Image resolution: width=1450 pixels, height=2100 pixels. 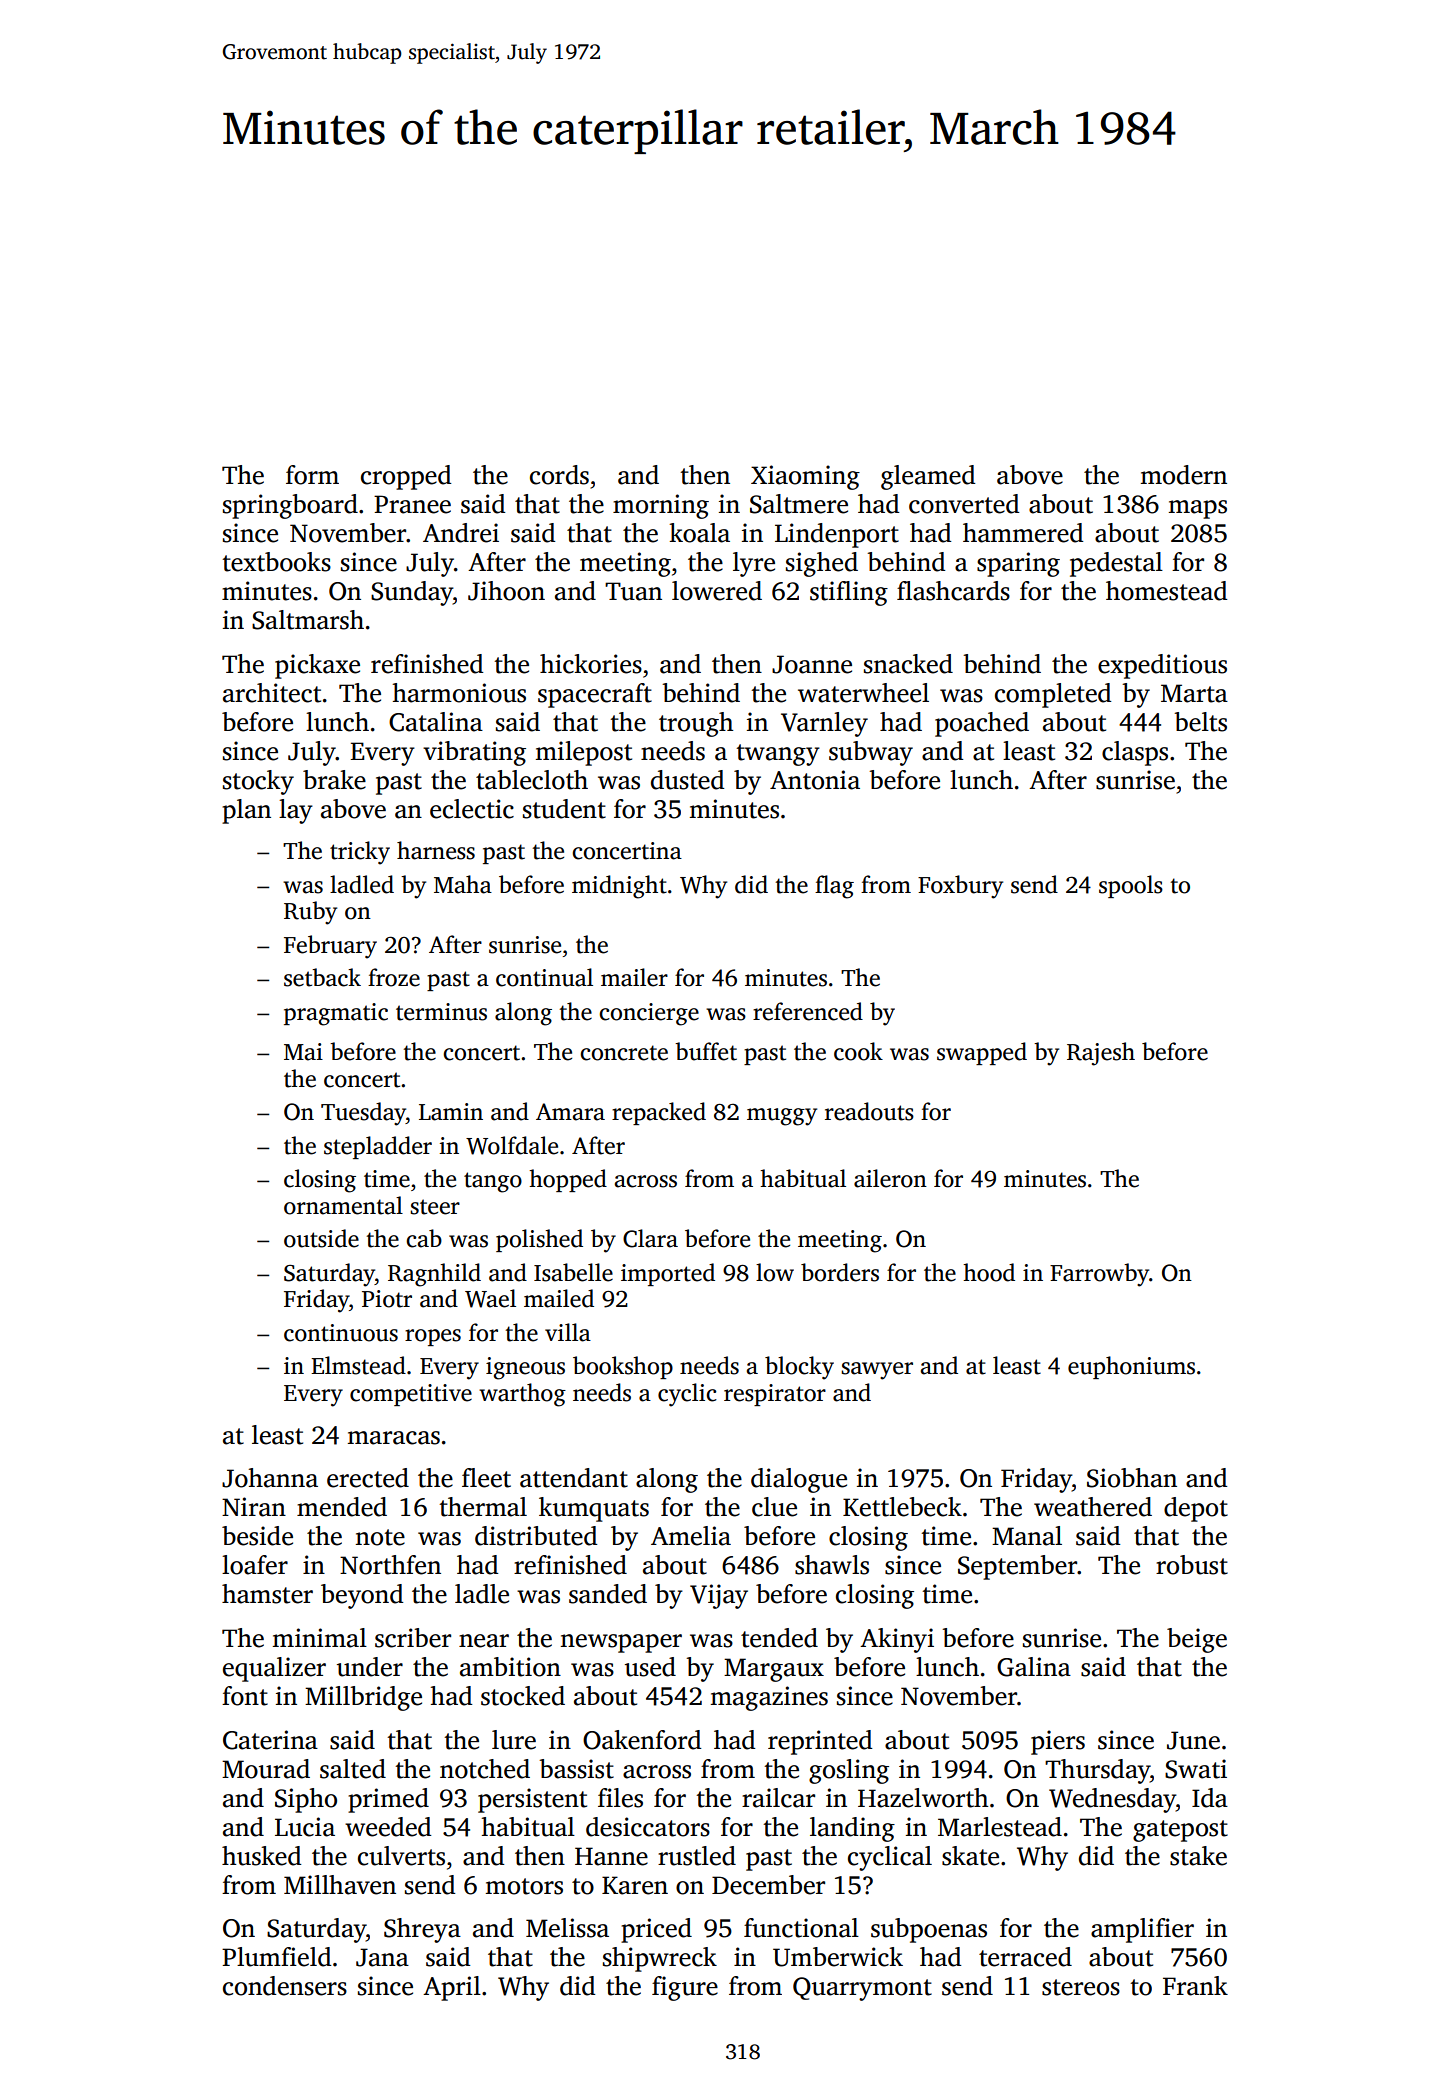 I want to click on Xiaoming, so click(x=805, y=477).
